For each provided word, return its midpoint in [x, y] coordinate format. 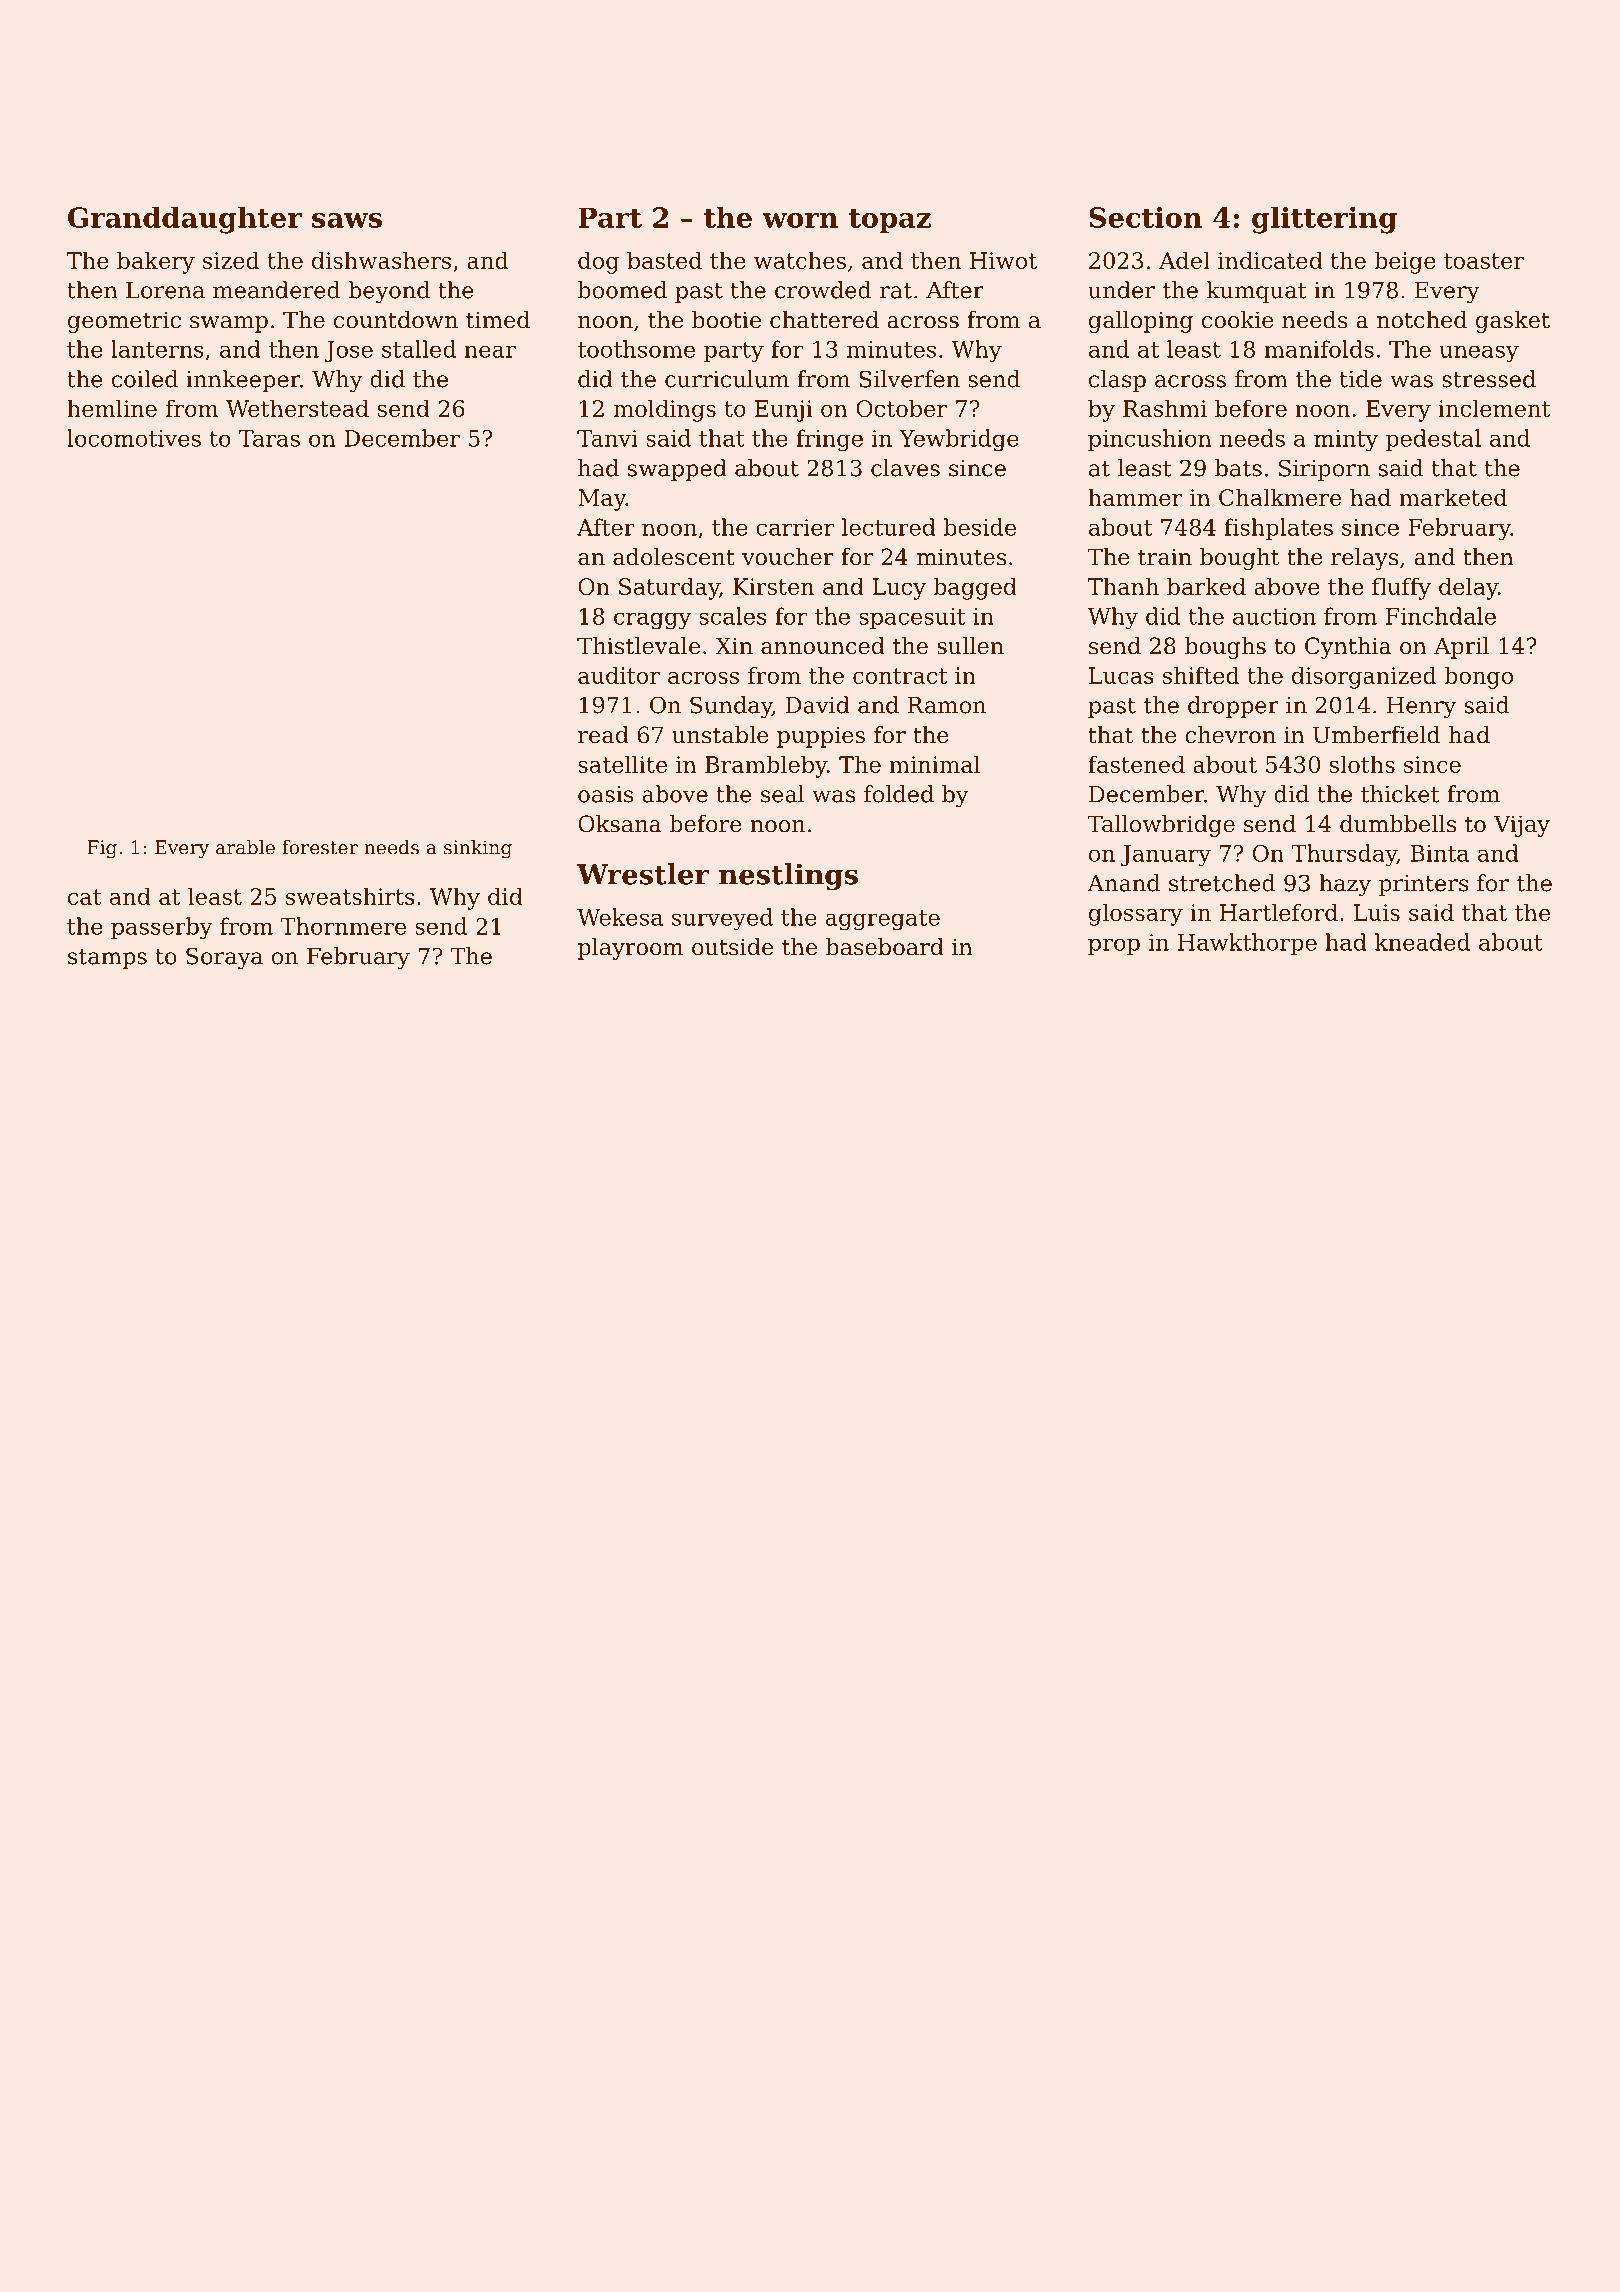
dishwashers [381, 260]
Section [1145, 217]
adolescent [674, 557]
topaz [890, 221]
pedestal [1433, 440]
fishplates [1278, 529]
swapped [677, 470]
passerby [162, 928]
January [1166, 856]
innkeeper [243, 381]
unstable [720, 735]
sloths [1362, 764]
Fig [102, 849]
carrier [795, 527]
